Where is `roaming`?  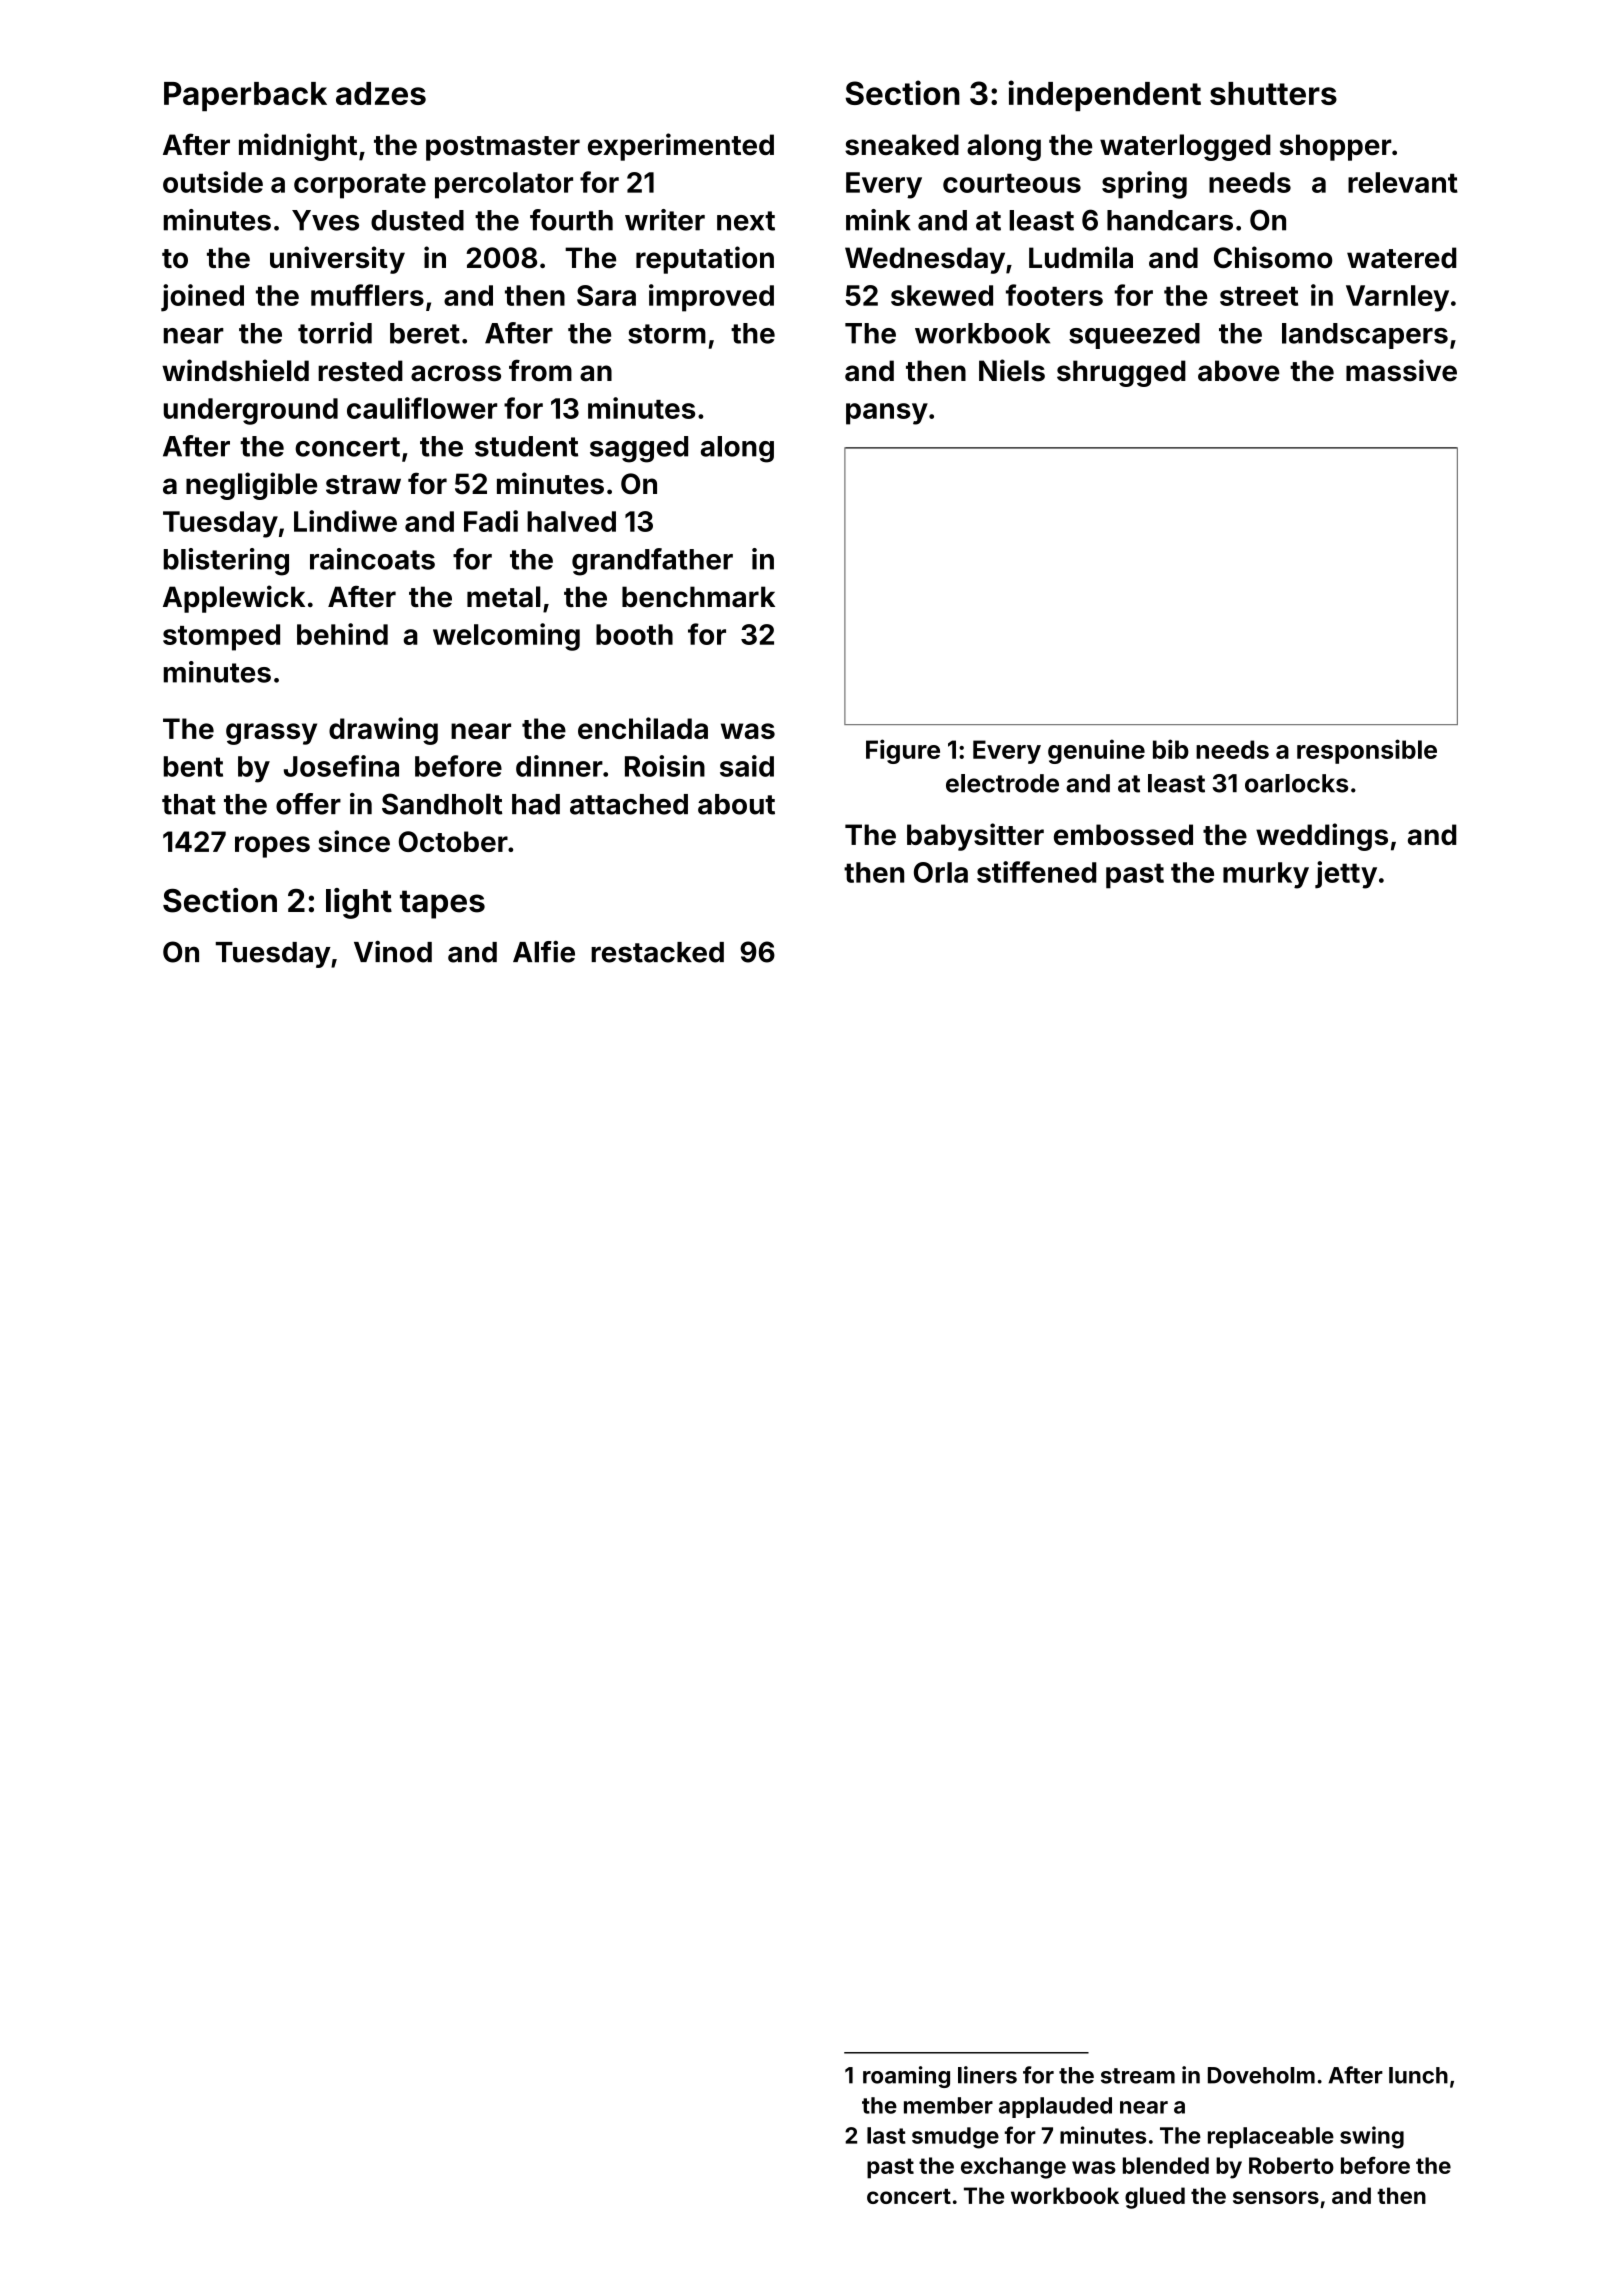
roaming is located at coordinates (906, 2077).
